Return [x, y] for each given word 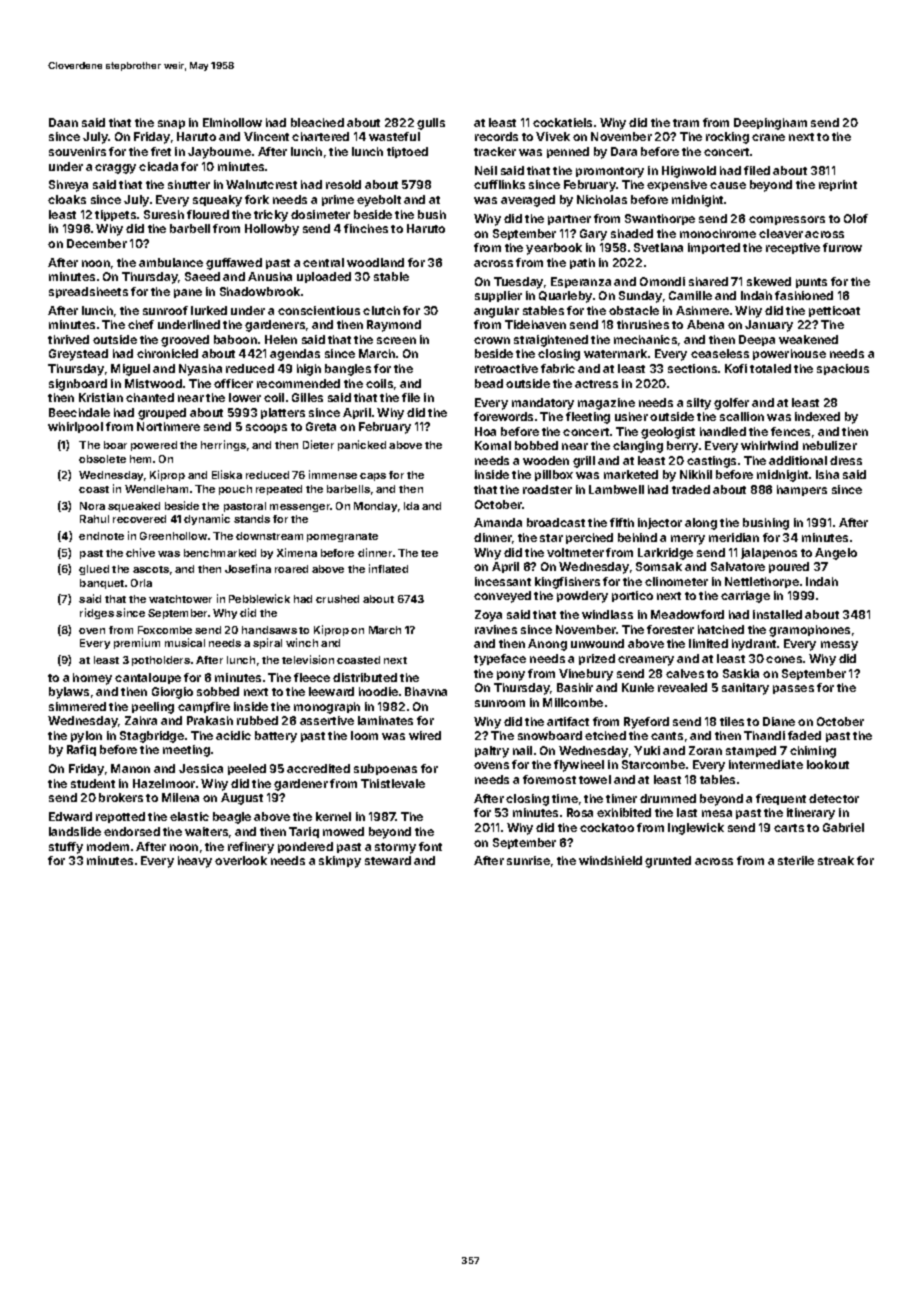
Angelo [836, 554]
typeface [500, 660]
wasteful [394, 136]
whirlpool [75, 427]
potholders [161, 661]
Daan [63, 122]
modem [108, 846]
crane [768, 137]
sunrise [528, 860]
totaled [770, 368]
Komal [493, 445]
